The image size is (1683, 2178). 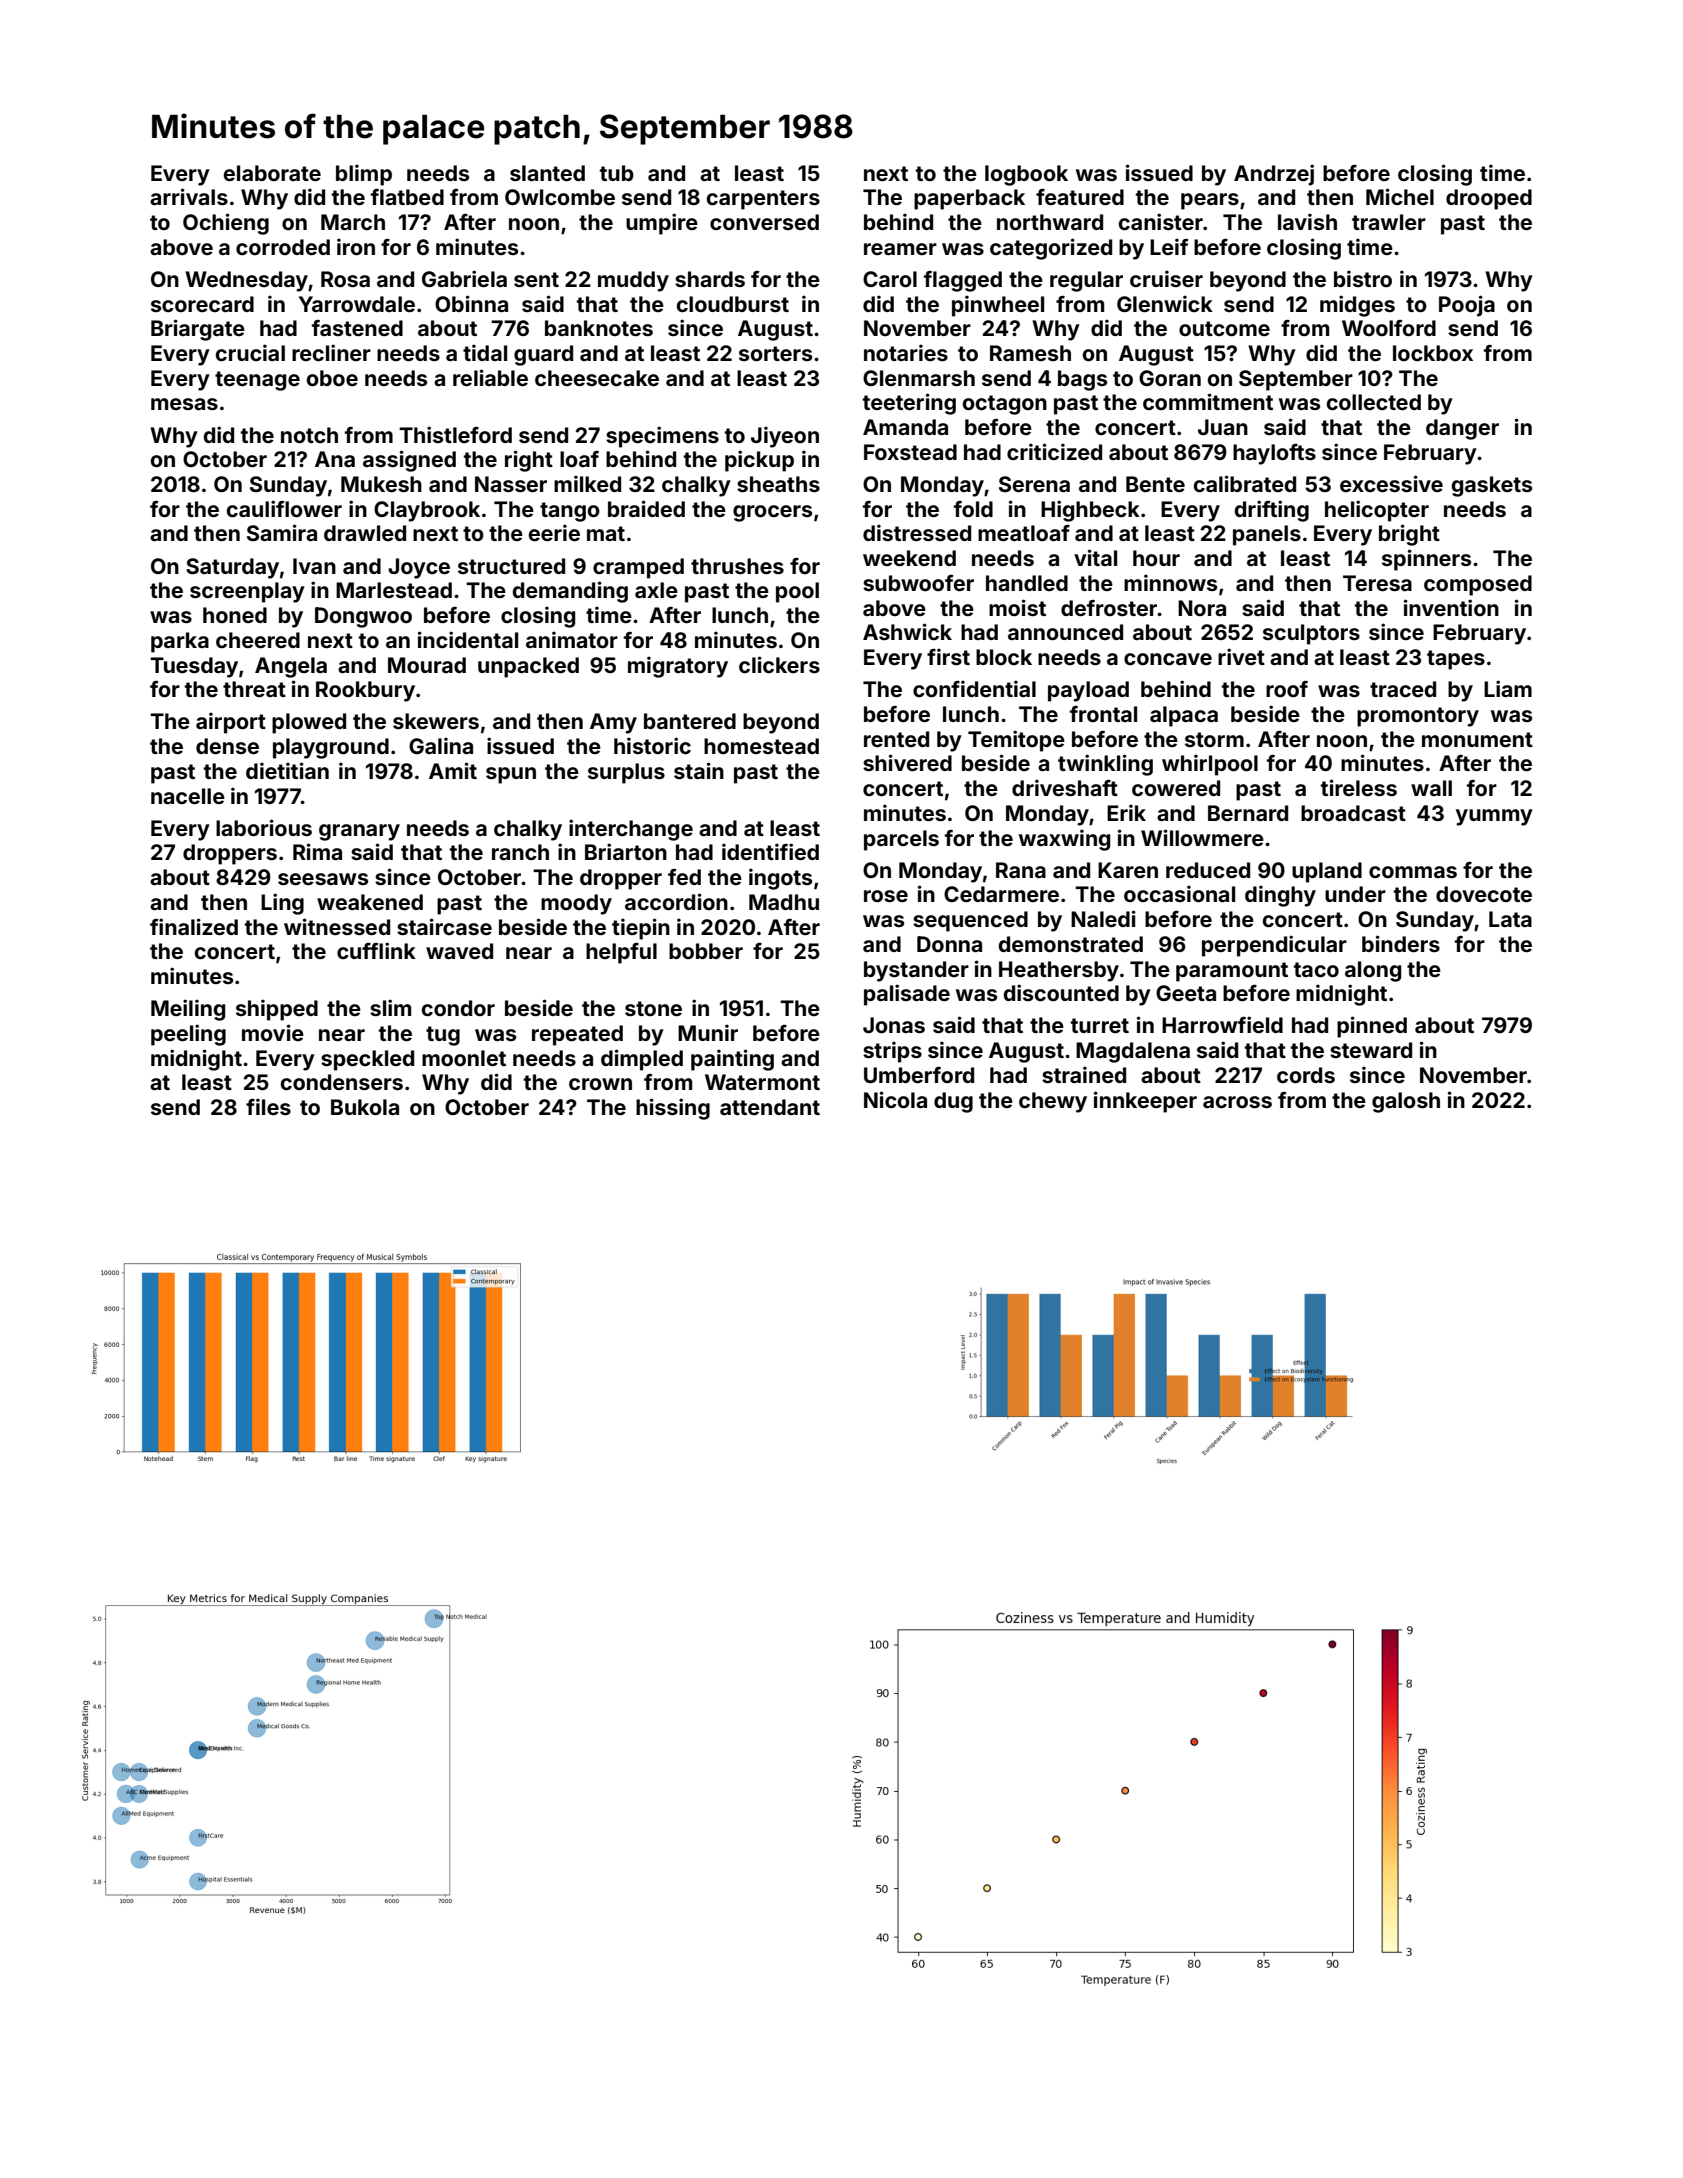 I want to click on drooped, so click(x=1489, y=199).
